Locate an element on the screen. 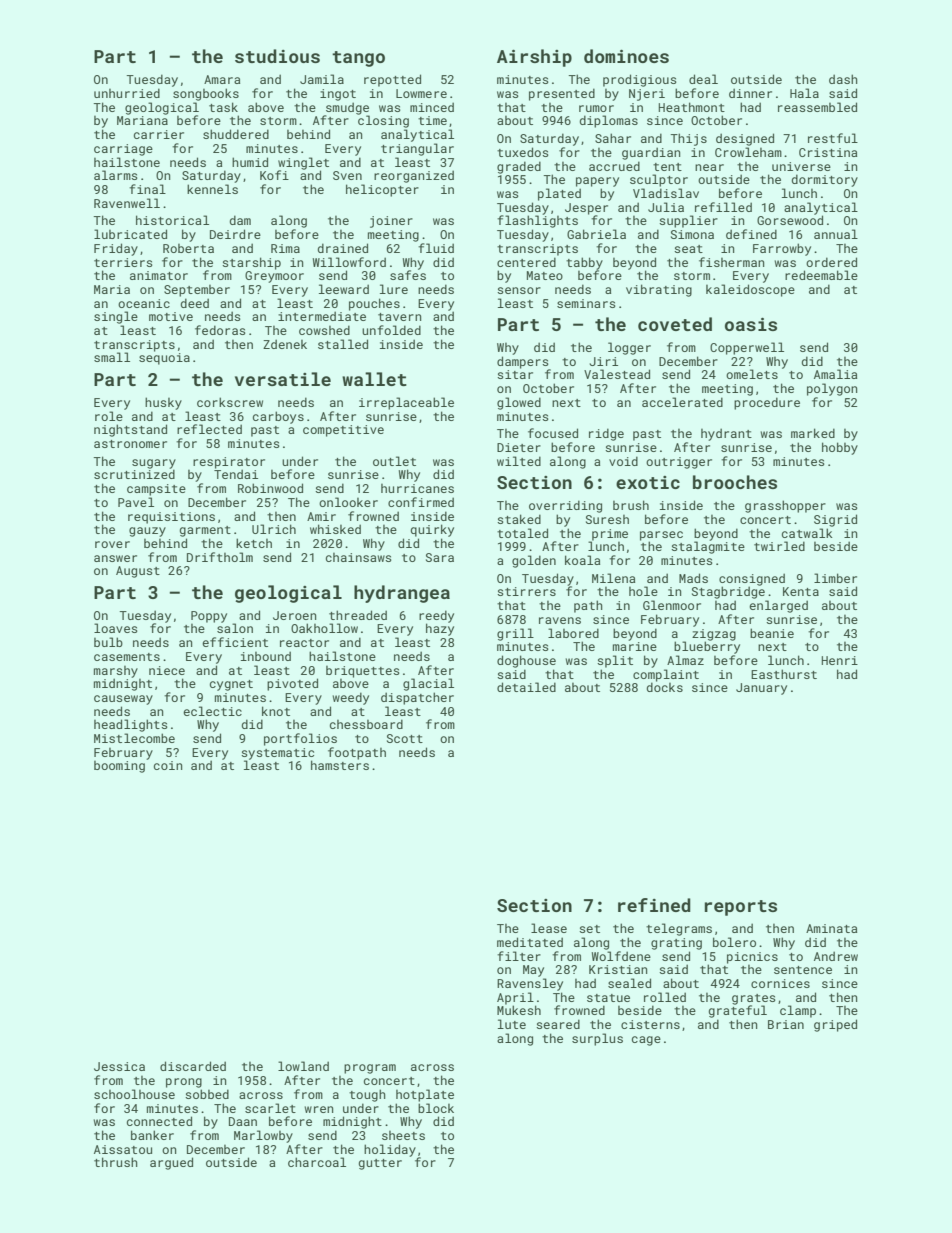 This screenshot has height=1233, width=952. sobbed is located at coordinates (207, 1094).
